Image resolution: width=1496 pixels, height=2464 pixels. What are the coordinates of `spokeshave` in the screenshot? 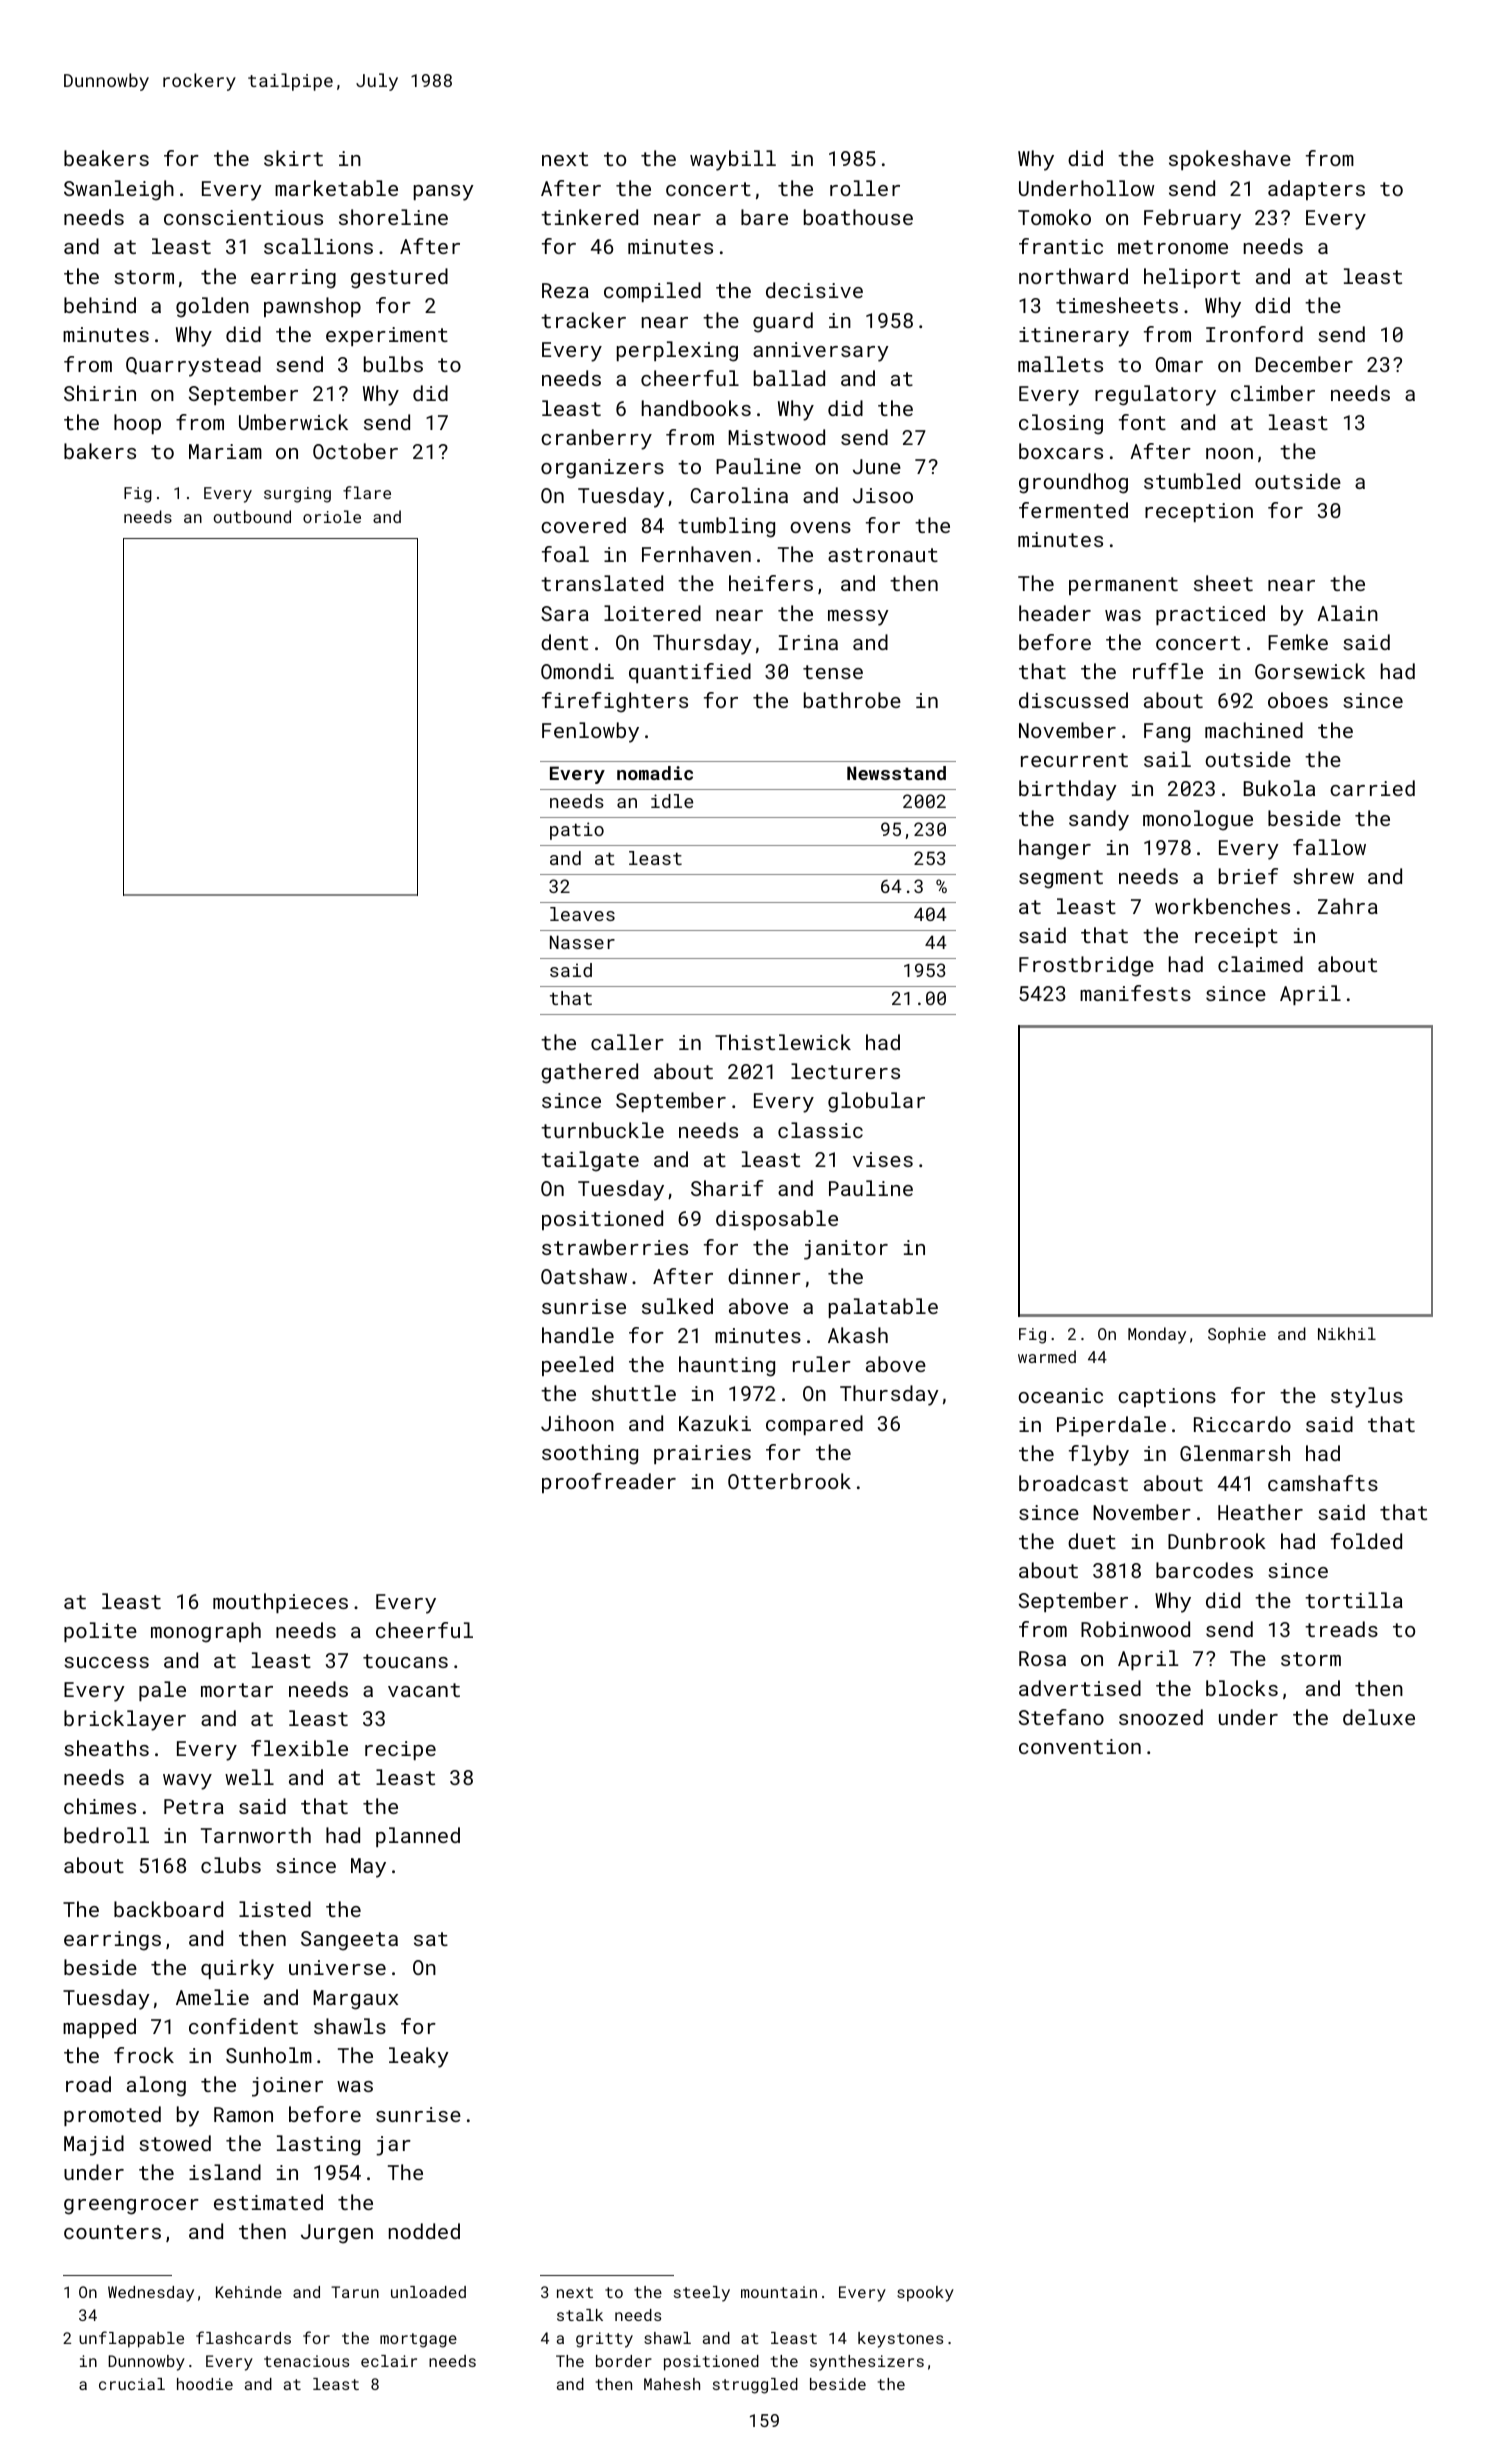 It's located at (1230, 160).
